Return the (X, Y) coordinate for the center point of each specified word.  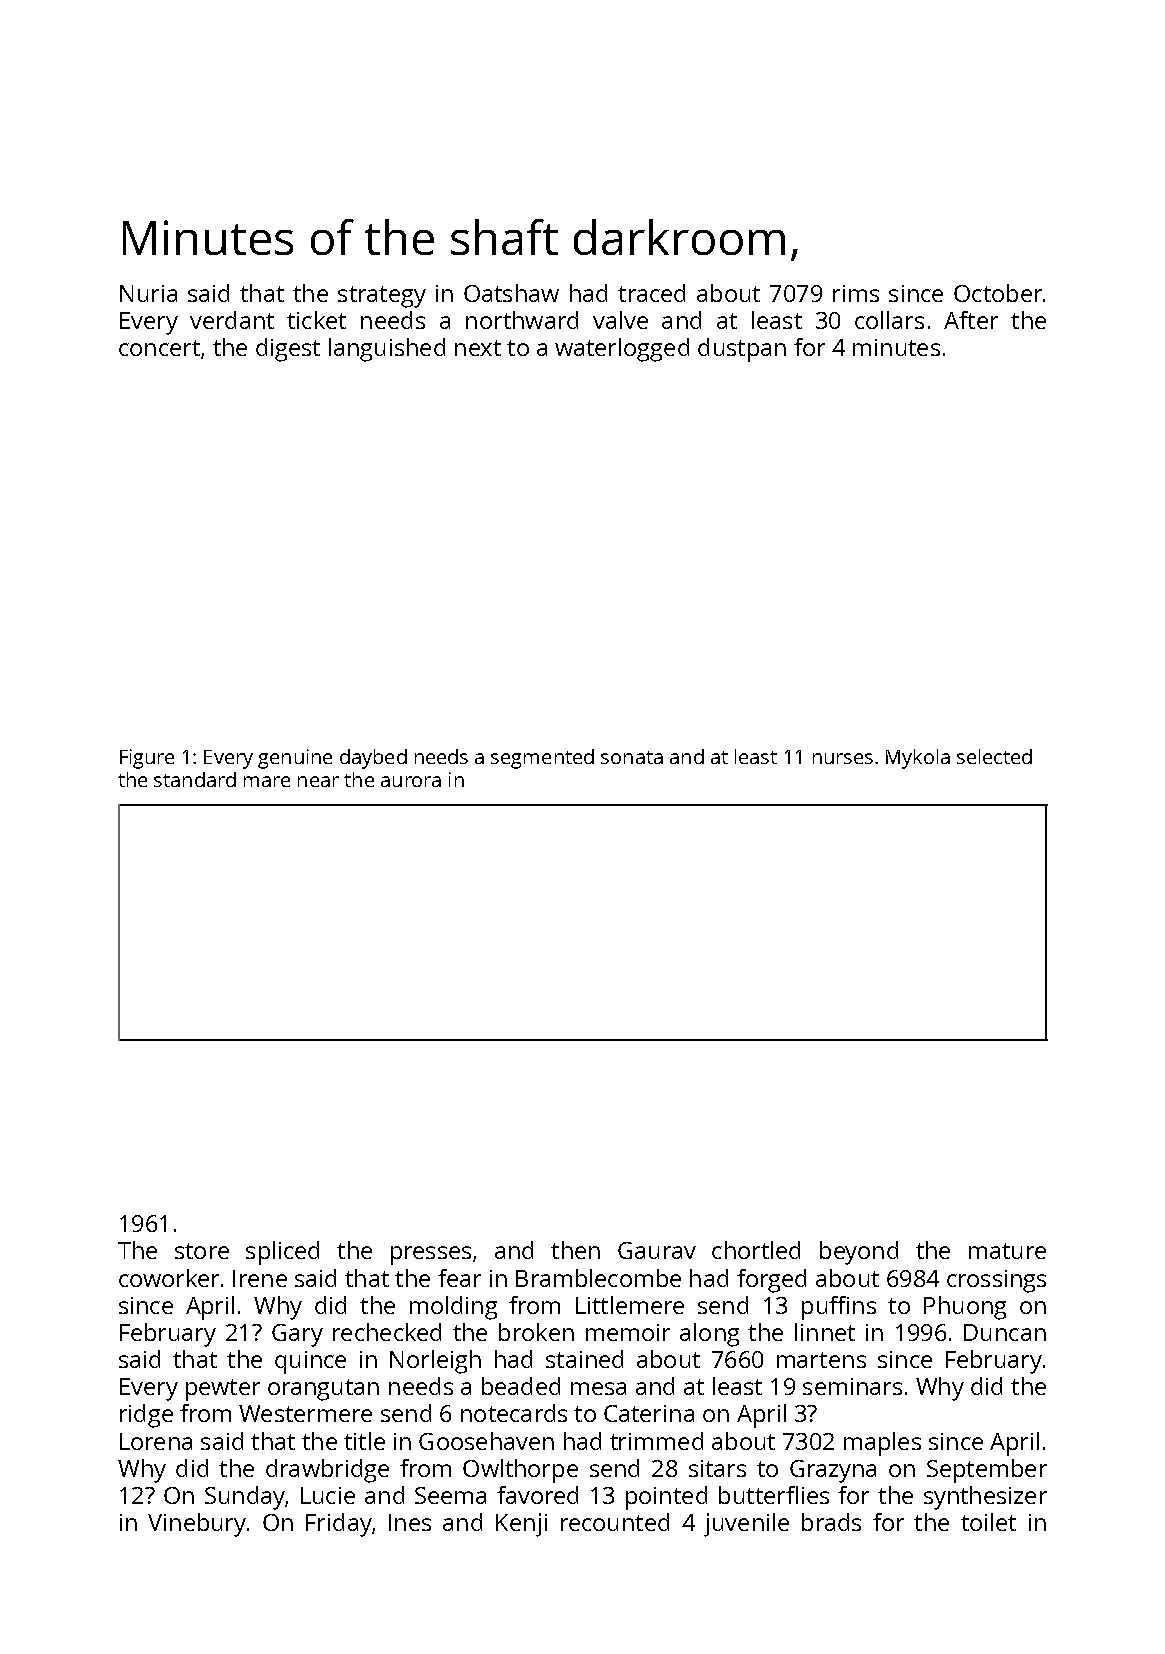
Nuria (148, 293)
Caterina (649, 1413)
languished (387, 350)
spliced (282, 1253)
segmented (542, 759)
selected (994, 756)
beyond (859, 1253)
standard (195, 779)
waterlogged (622, 350)
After (971, 320)
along (709, 1335)
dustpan (742, 350)
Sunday (245, 1498)
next (478, 348)
